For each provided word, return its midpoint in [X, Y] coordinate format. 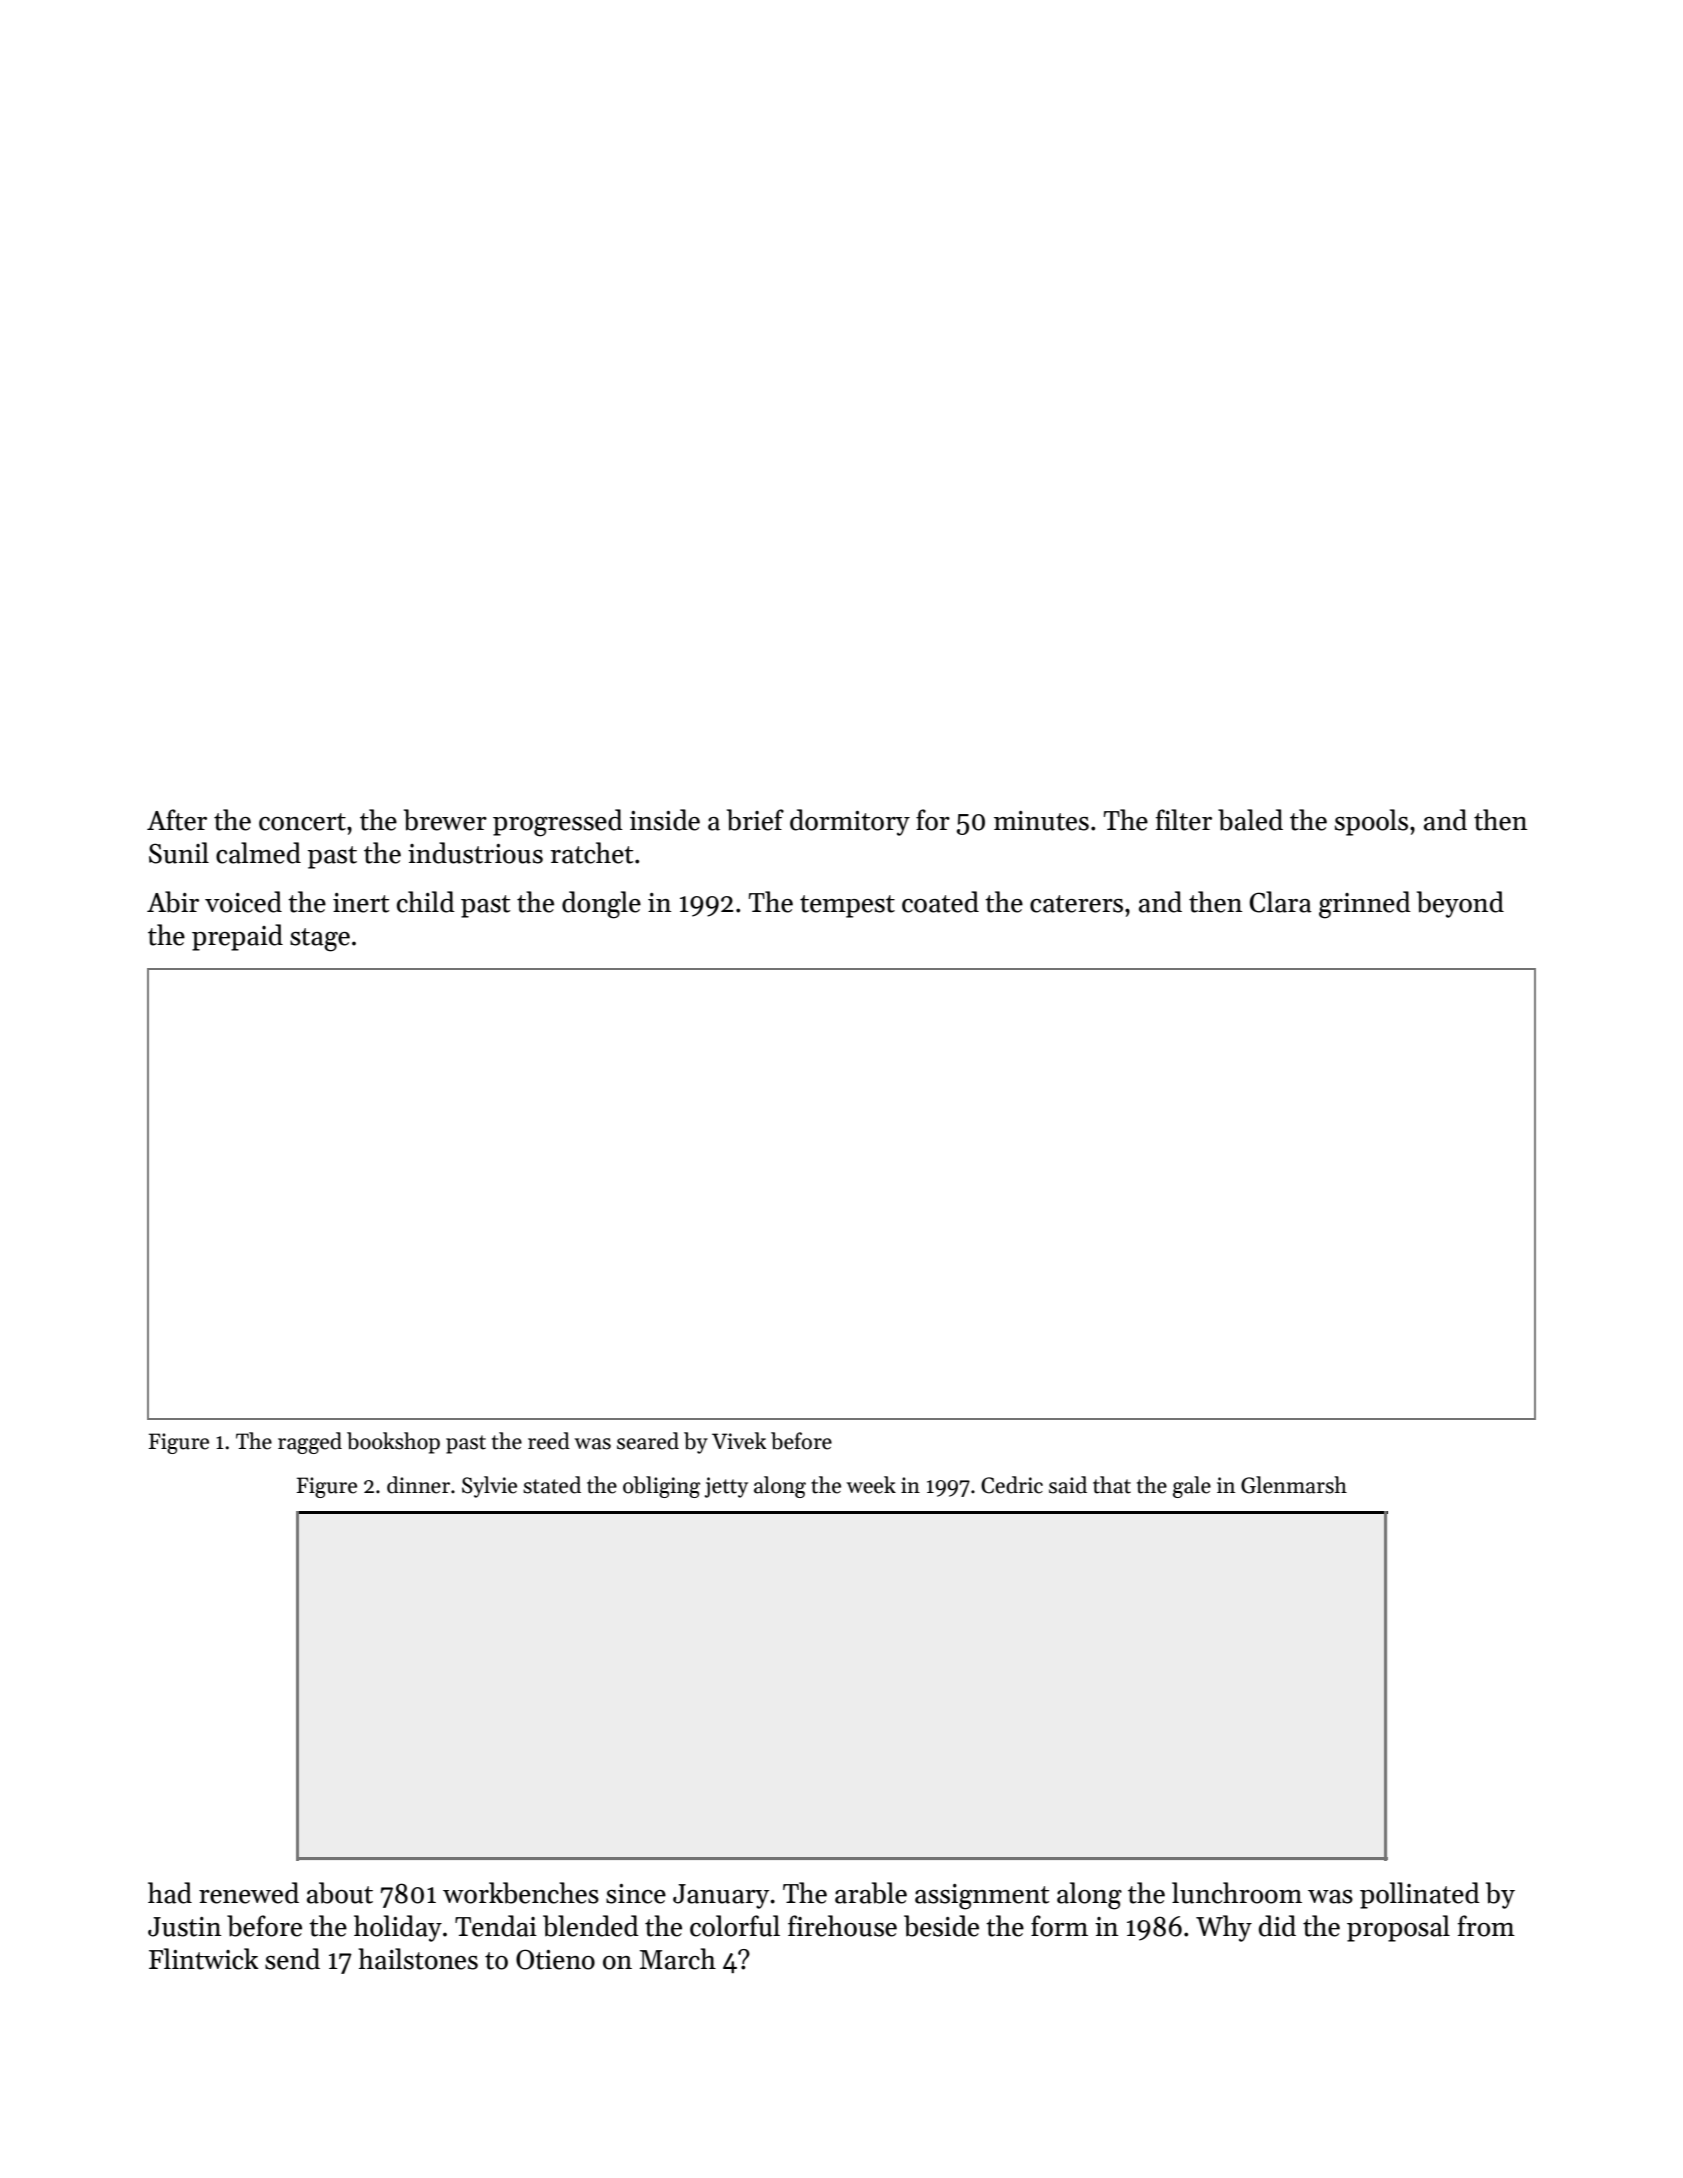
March [678, 1959]
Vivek [739, 1441]
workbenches [521, 1893]
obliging [661, 1487]
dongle [601, 905]
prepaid [237, 937]
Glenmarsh [1294, 1485]
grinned [1365, 905]
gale [1192, 1487]
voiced [243, 902]
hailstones [418, 1959]
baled [1250, 820]
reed [549, 1441]
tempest [847, 906]
